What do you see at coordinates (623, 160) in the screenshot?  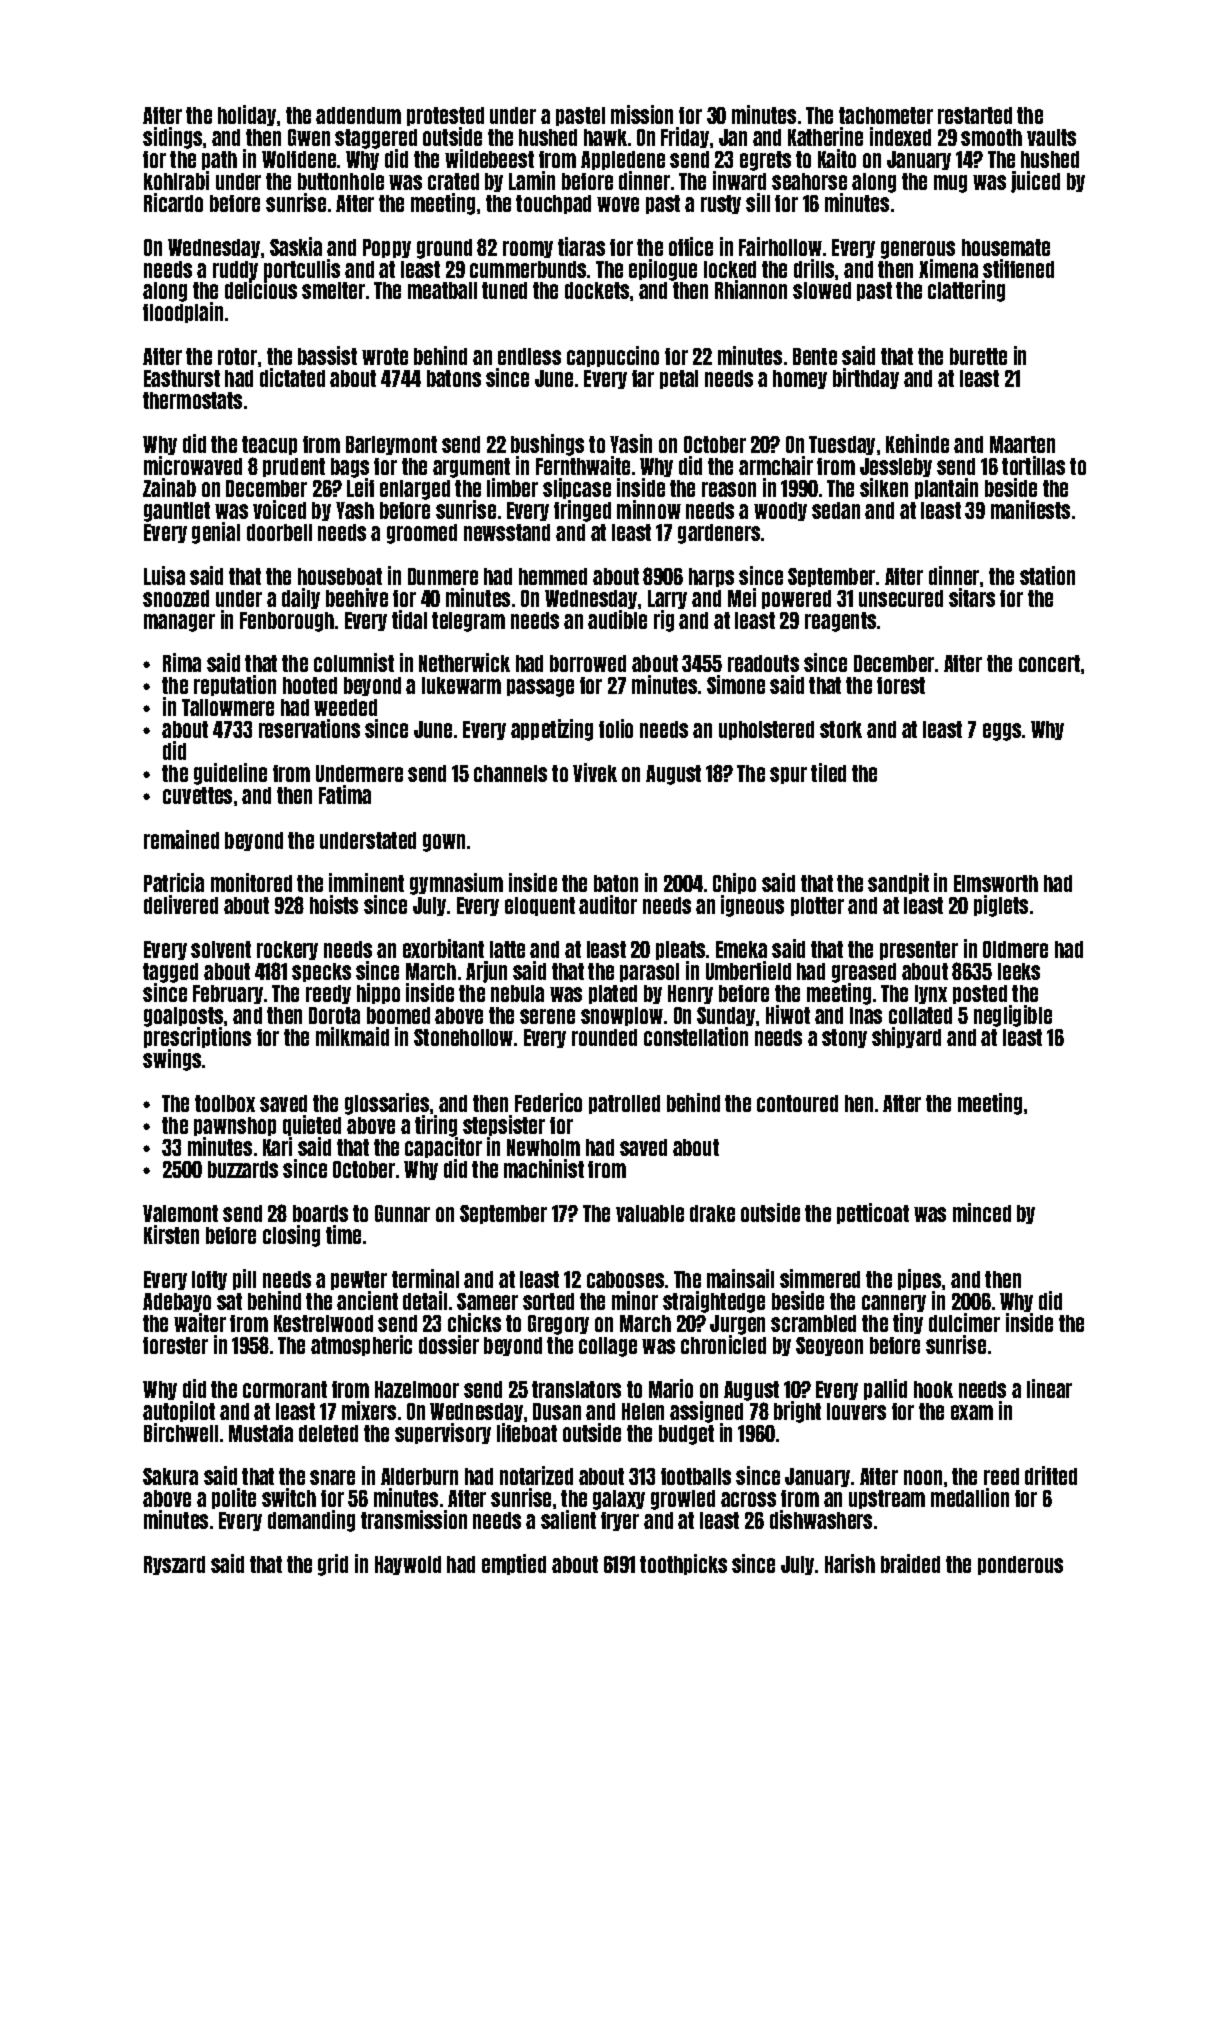 I see `Appledene` at bounding box center [623, 160].
